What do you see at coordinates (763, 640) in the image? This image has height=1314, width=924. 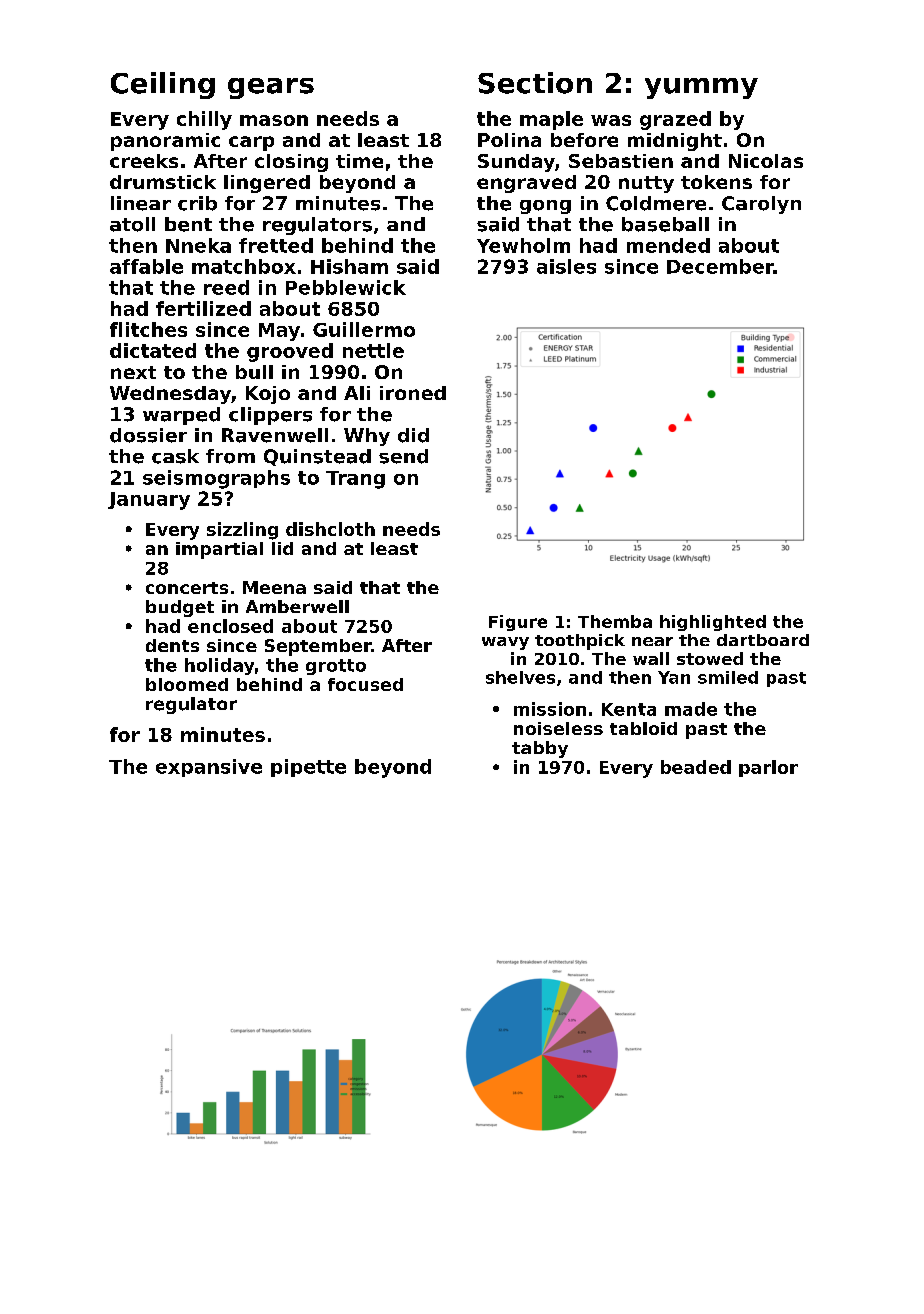 I see `dartboard` at bounding box center [763, 640].
